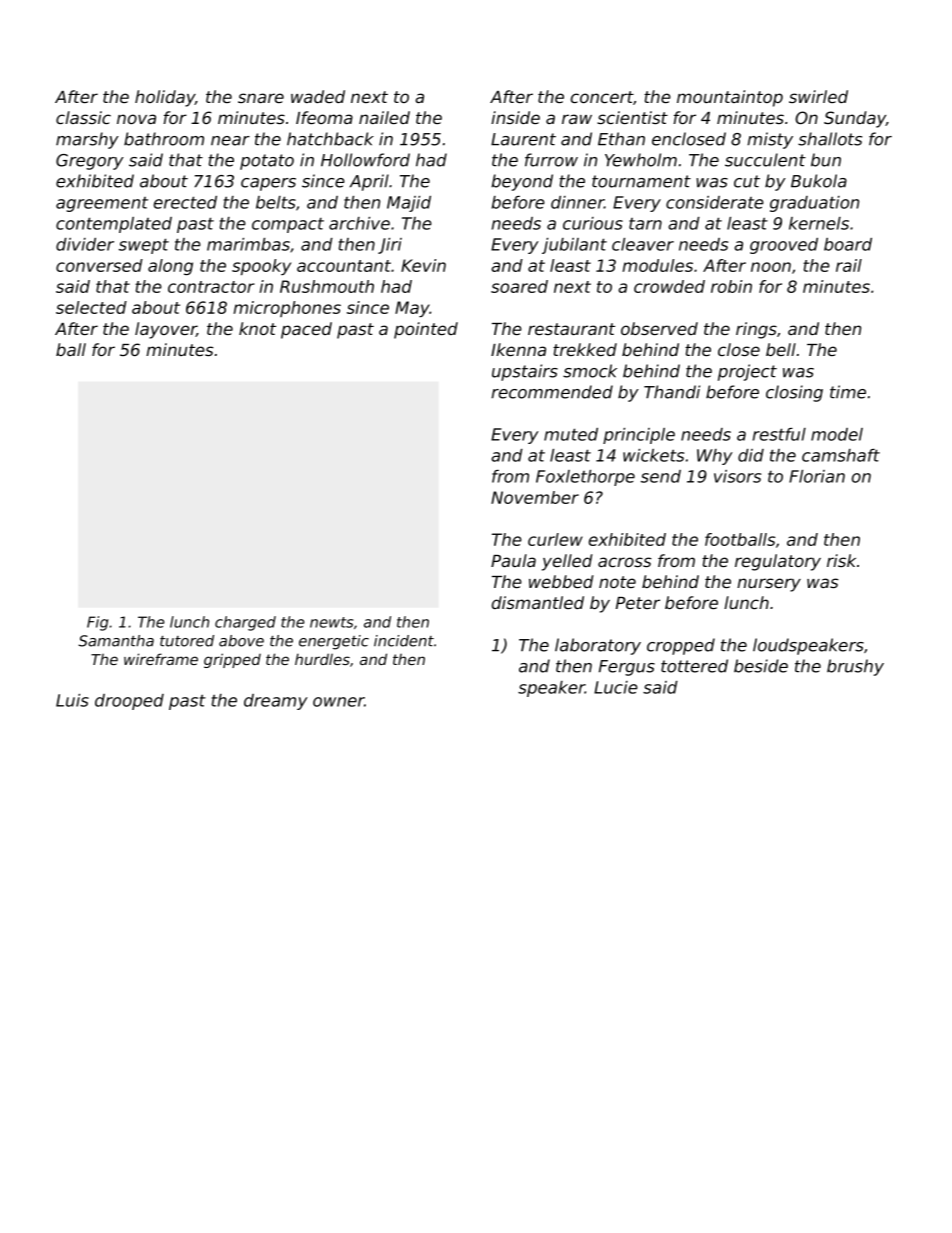 Image resolution: width=952 pixels, height=1233 pixels. What do you see at coordinates (535, 497) in the screenshot?
I see `November` at bounding box center [535, 497].
